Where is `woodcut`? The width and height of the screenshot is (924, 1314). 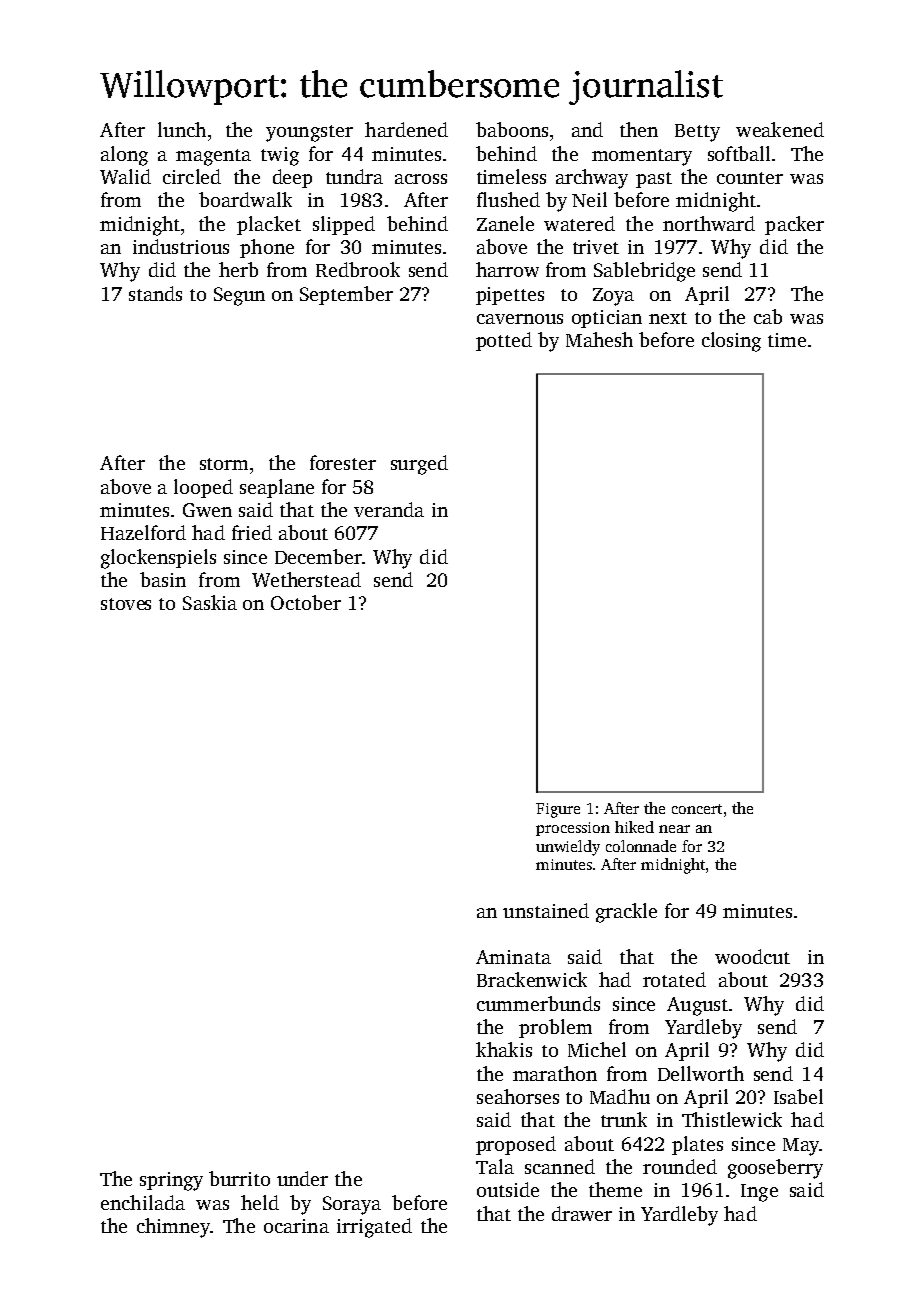
woodcut is located at coordinates (752, 956).
